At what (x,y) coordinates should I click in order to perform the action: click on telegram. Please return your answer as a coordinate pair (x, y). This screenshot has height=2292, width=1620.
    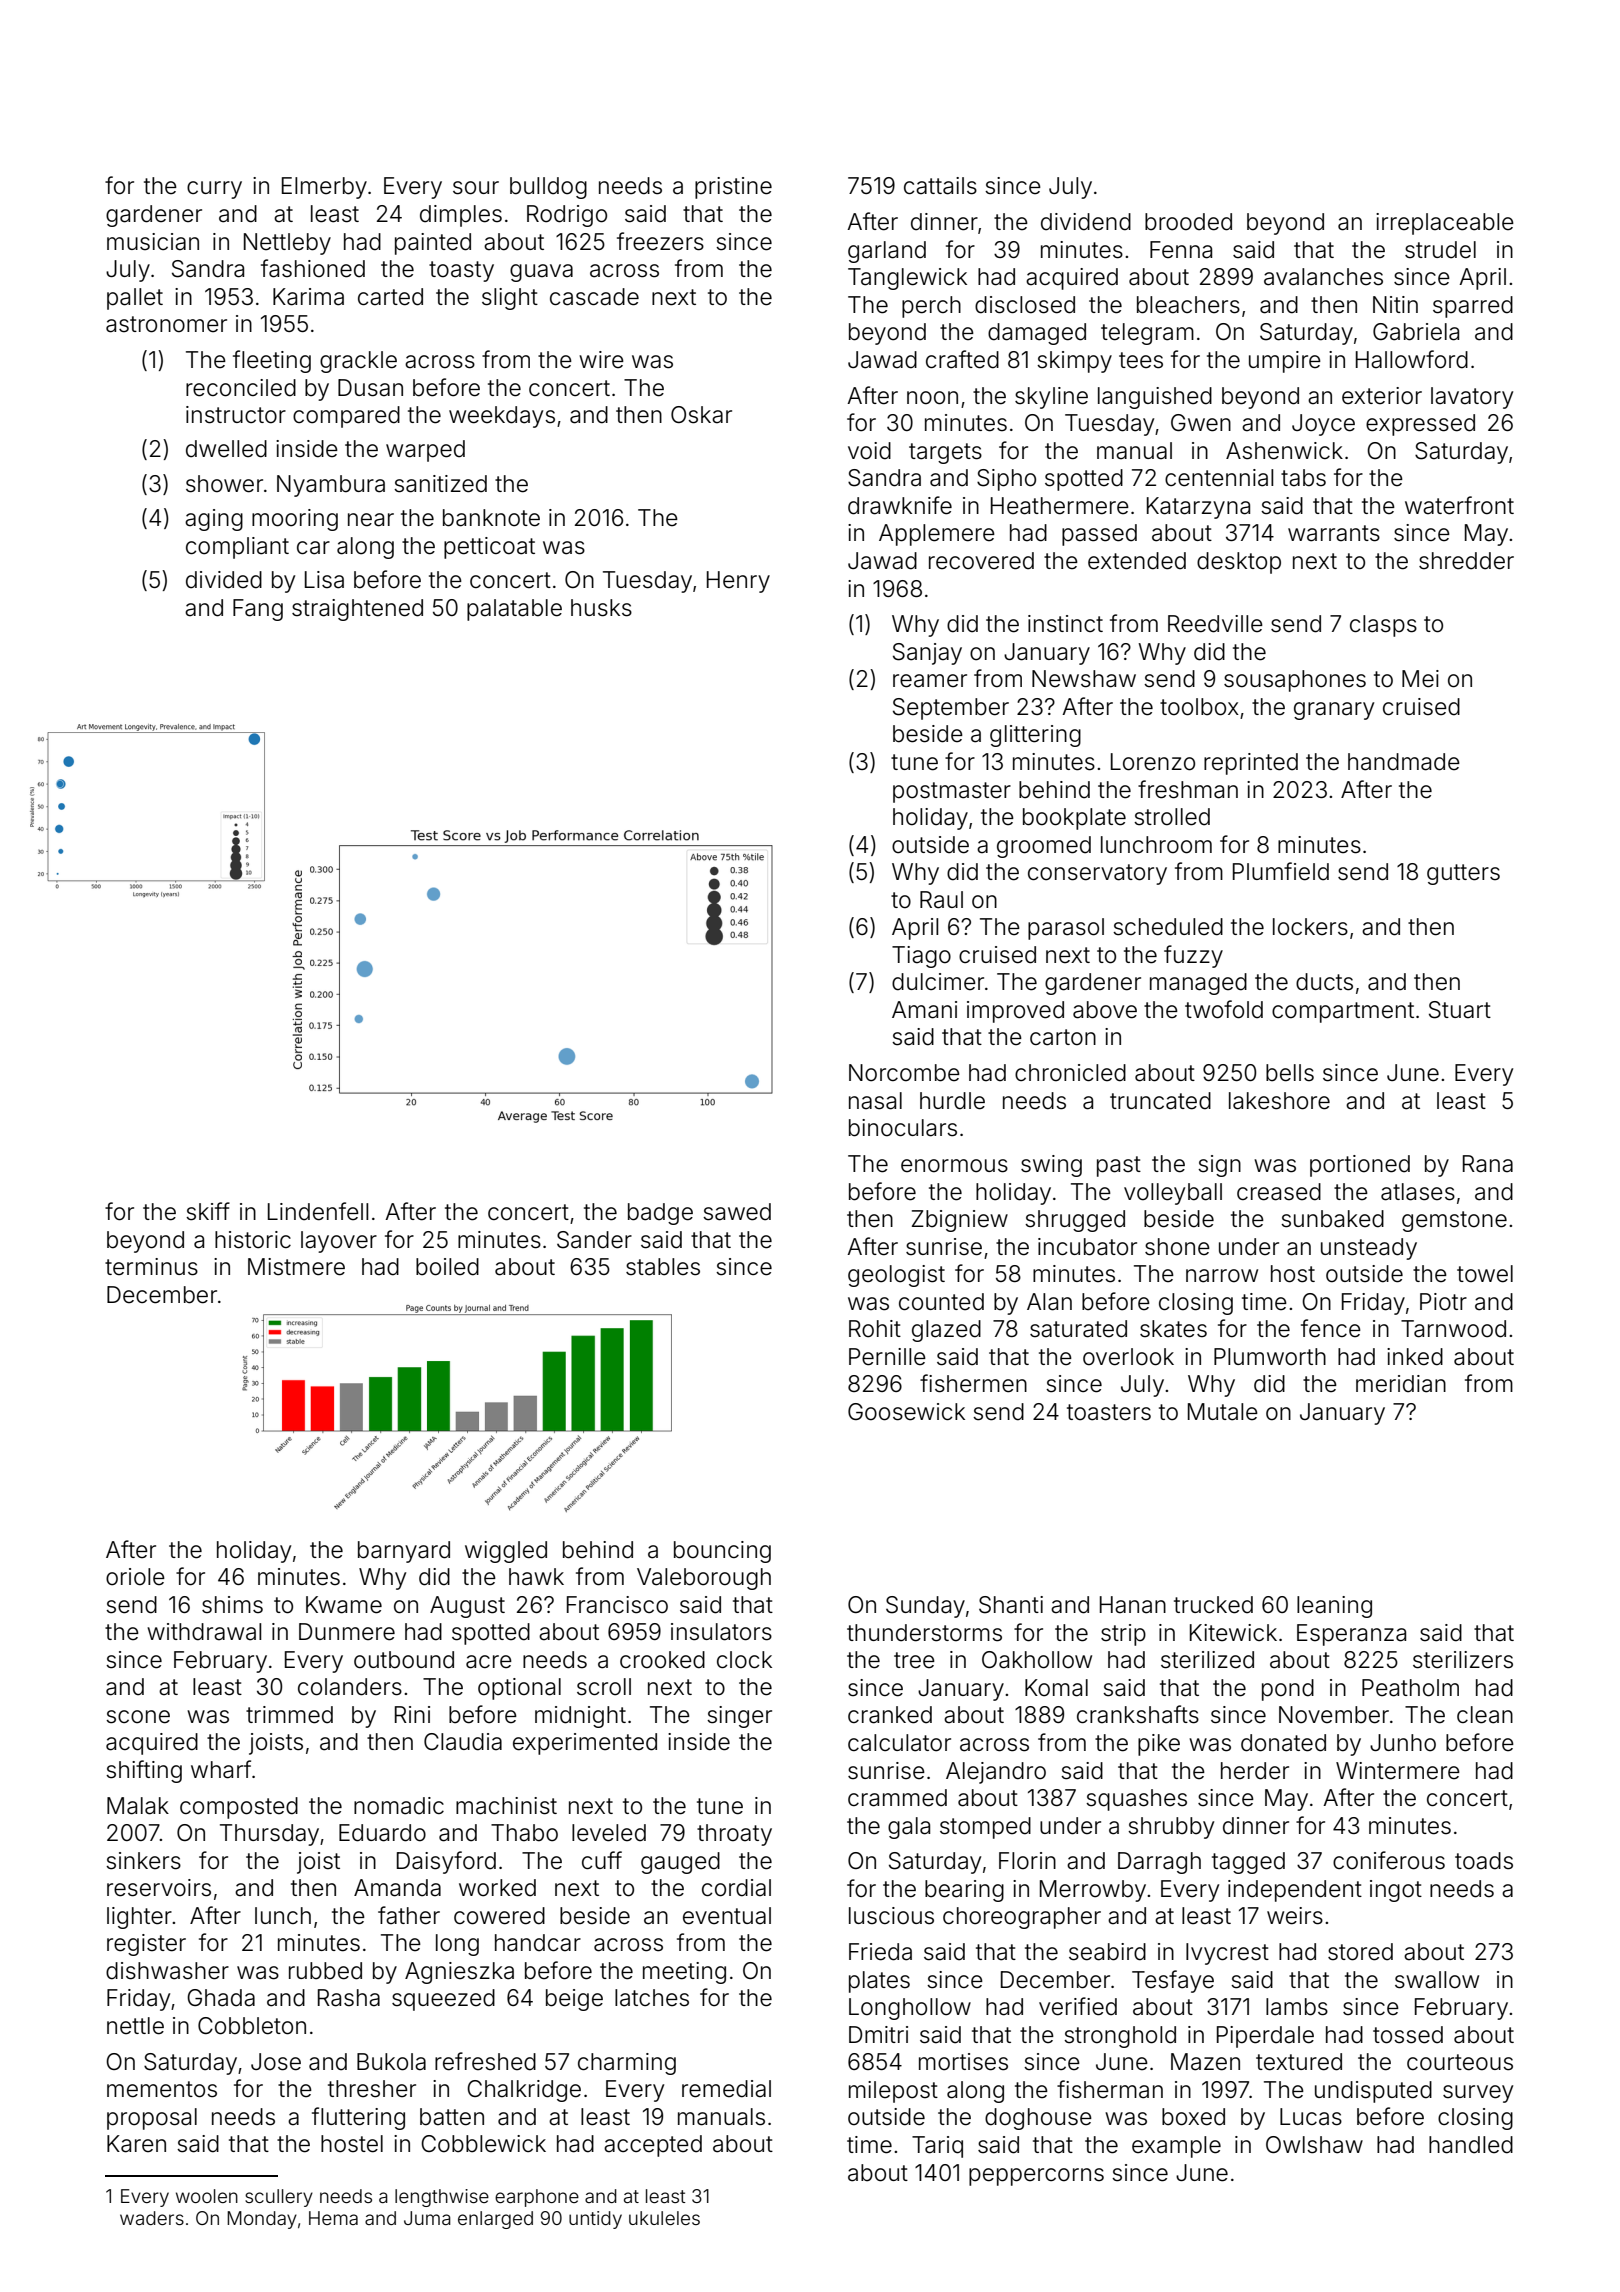
    Looking at the image, I should click on (1147, 334).
